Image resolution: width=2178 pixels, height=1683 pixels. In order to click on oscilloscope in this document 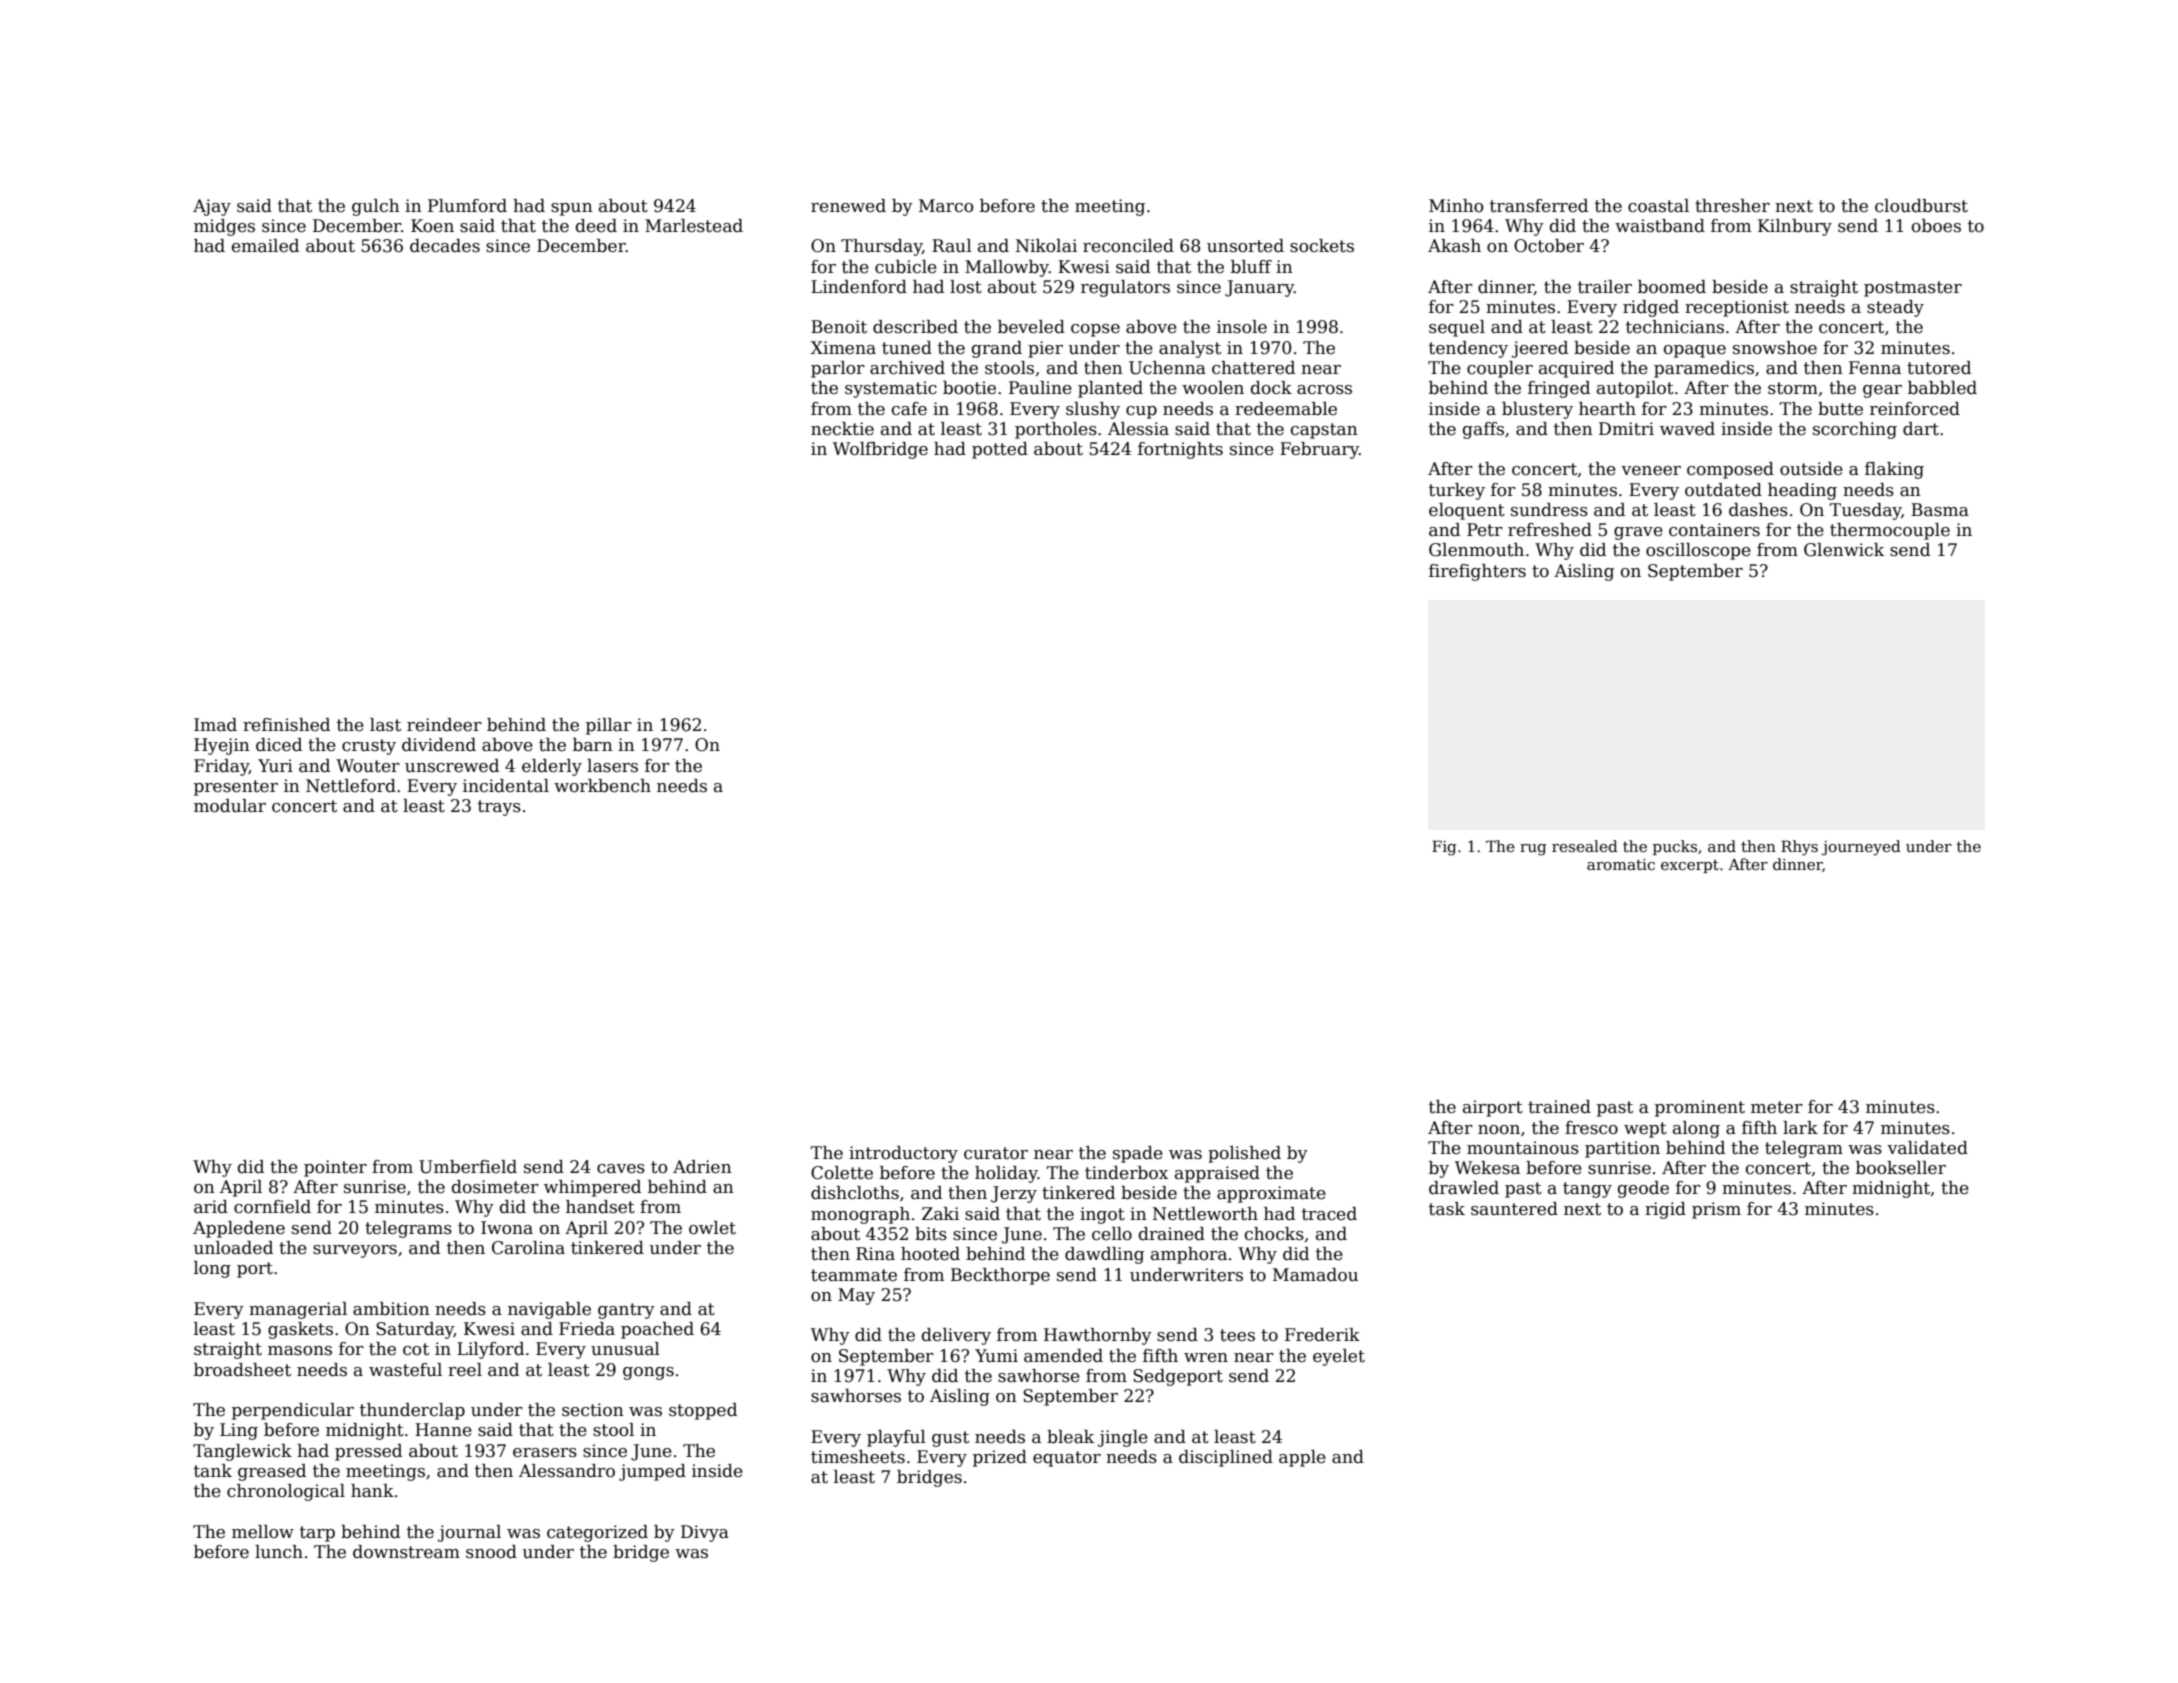, I will do `click(1698, 551)`.
